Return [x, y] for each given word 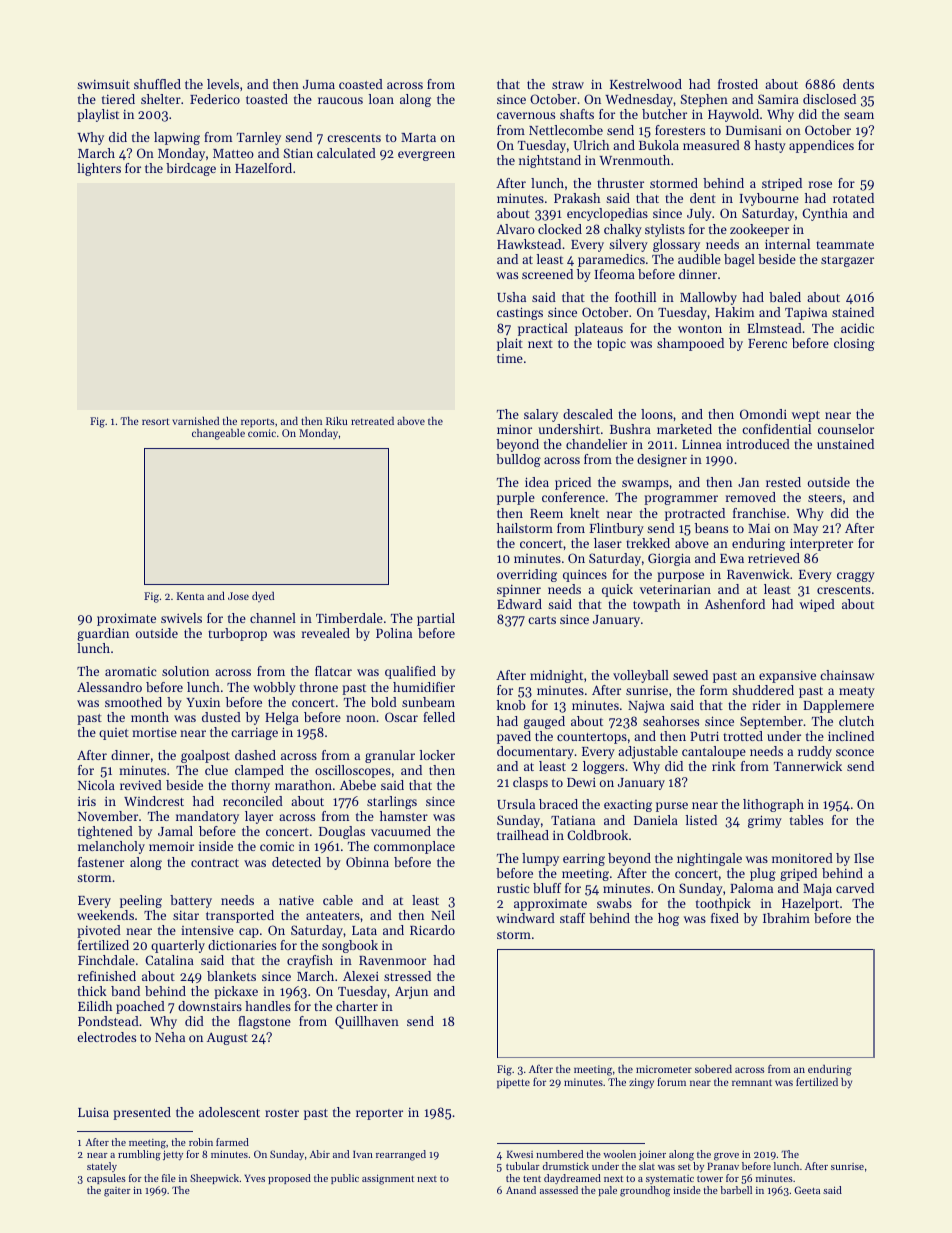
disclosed [829, 99]
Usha [511, 297]
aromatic [130, 671]
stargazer [847, 261]
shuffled [157, 84]
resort [156, 421]
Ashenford [735, 604]
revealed [326, 633]
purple [516, 498]
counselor [846, 429]
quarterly [178, 946]
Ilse [864, 858]
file [169, 1178]
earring [584, 859]
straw [568, 85]
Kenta [190, 596]
